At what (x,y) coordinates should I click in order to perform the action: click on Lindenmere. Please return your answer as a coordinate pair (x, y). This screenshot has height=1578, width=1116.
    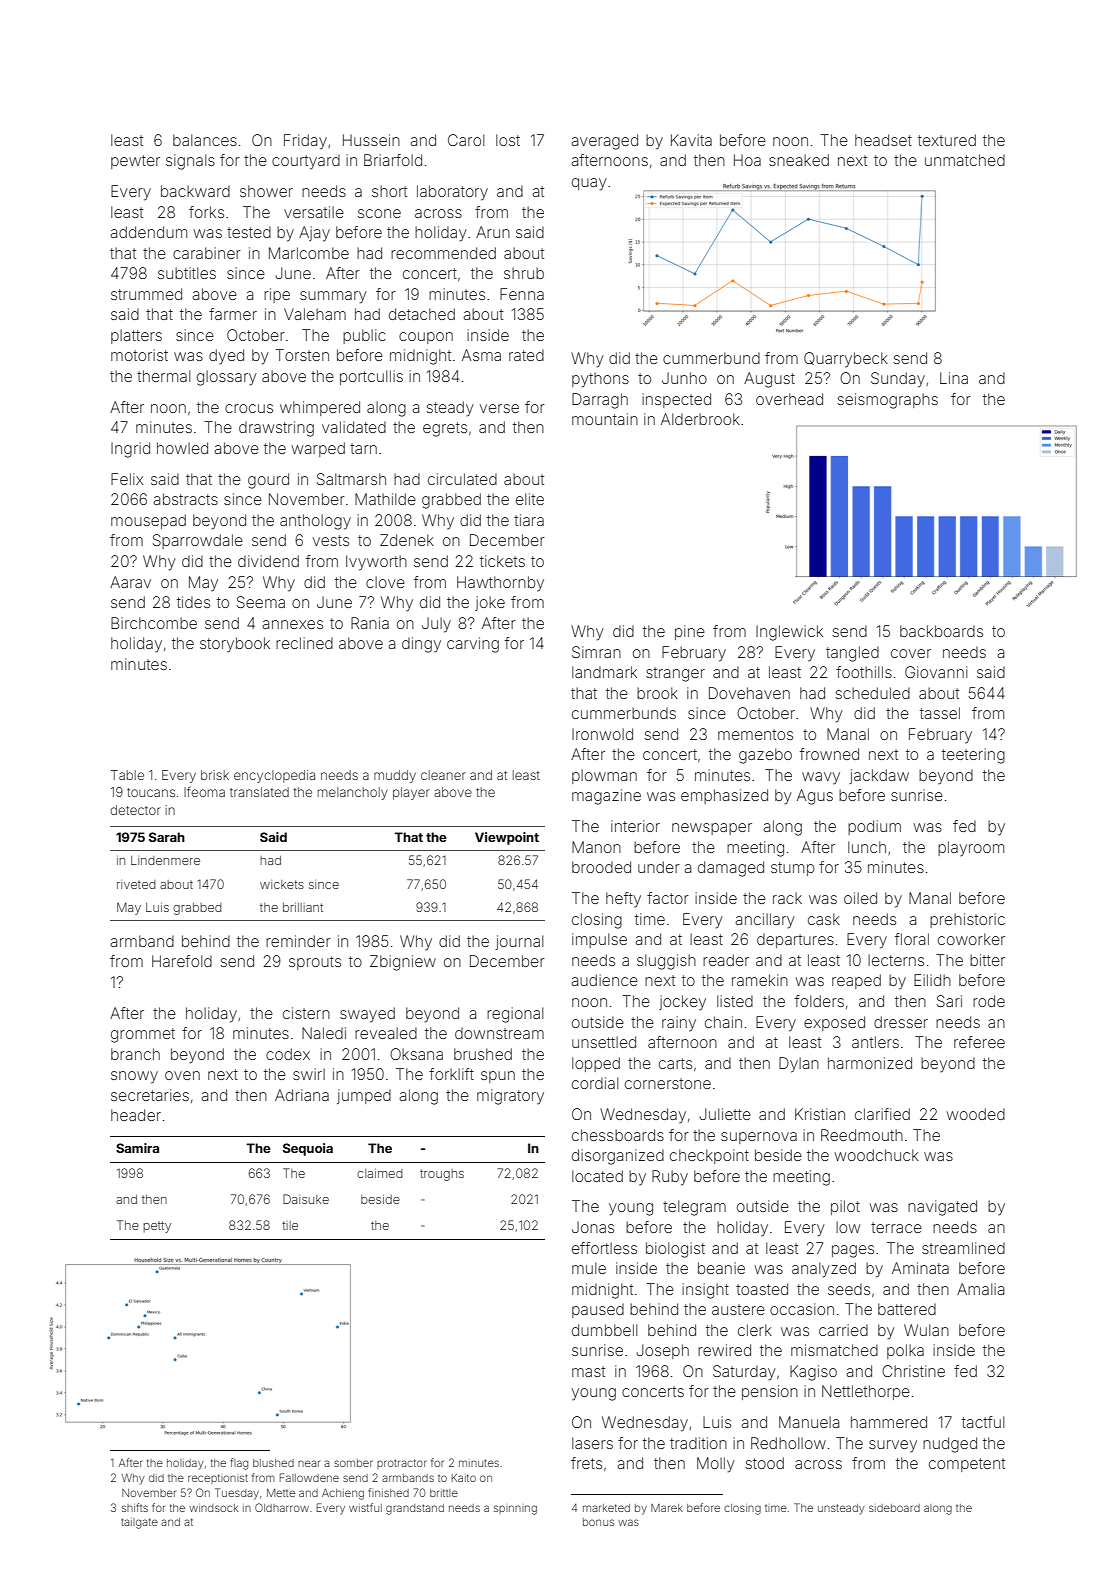
    Looking at the image, I should click on (165, 860).
